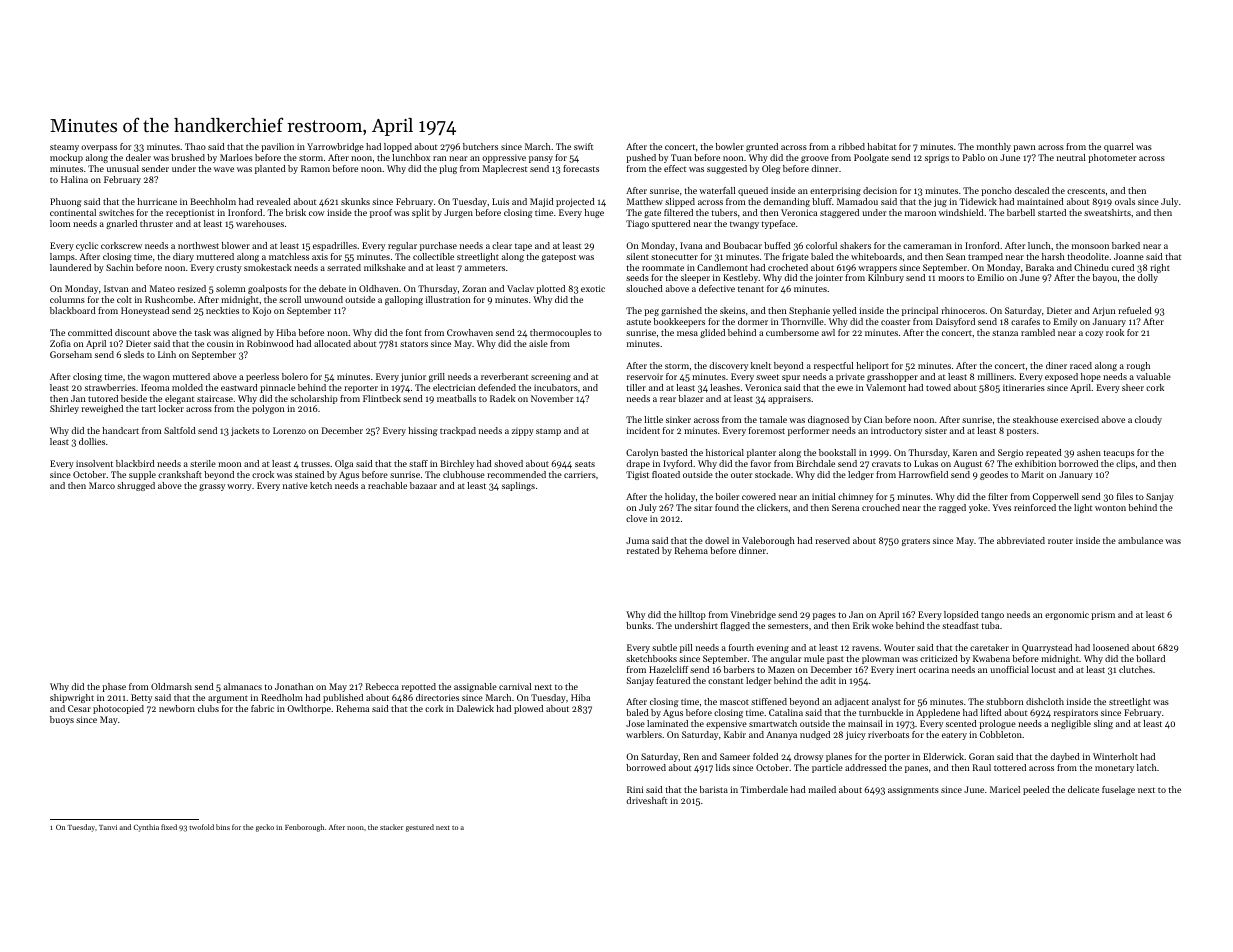 This document has width=1233, height=952. Describe the element at coordinates (195, 146) in the document. I see `Thao` at that location.
